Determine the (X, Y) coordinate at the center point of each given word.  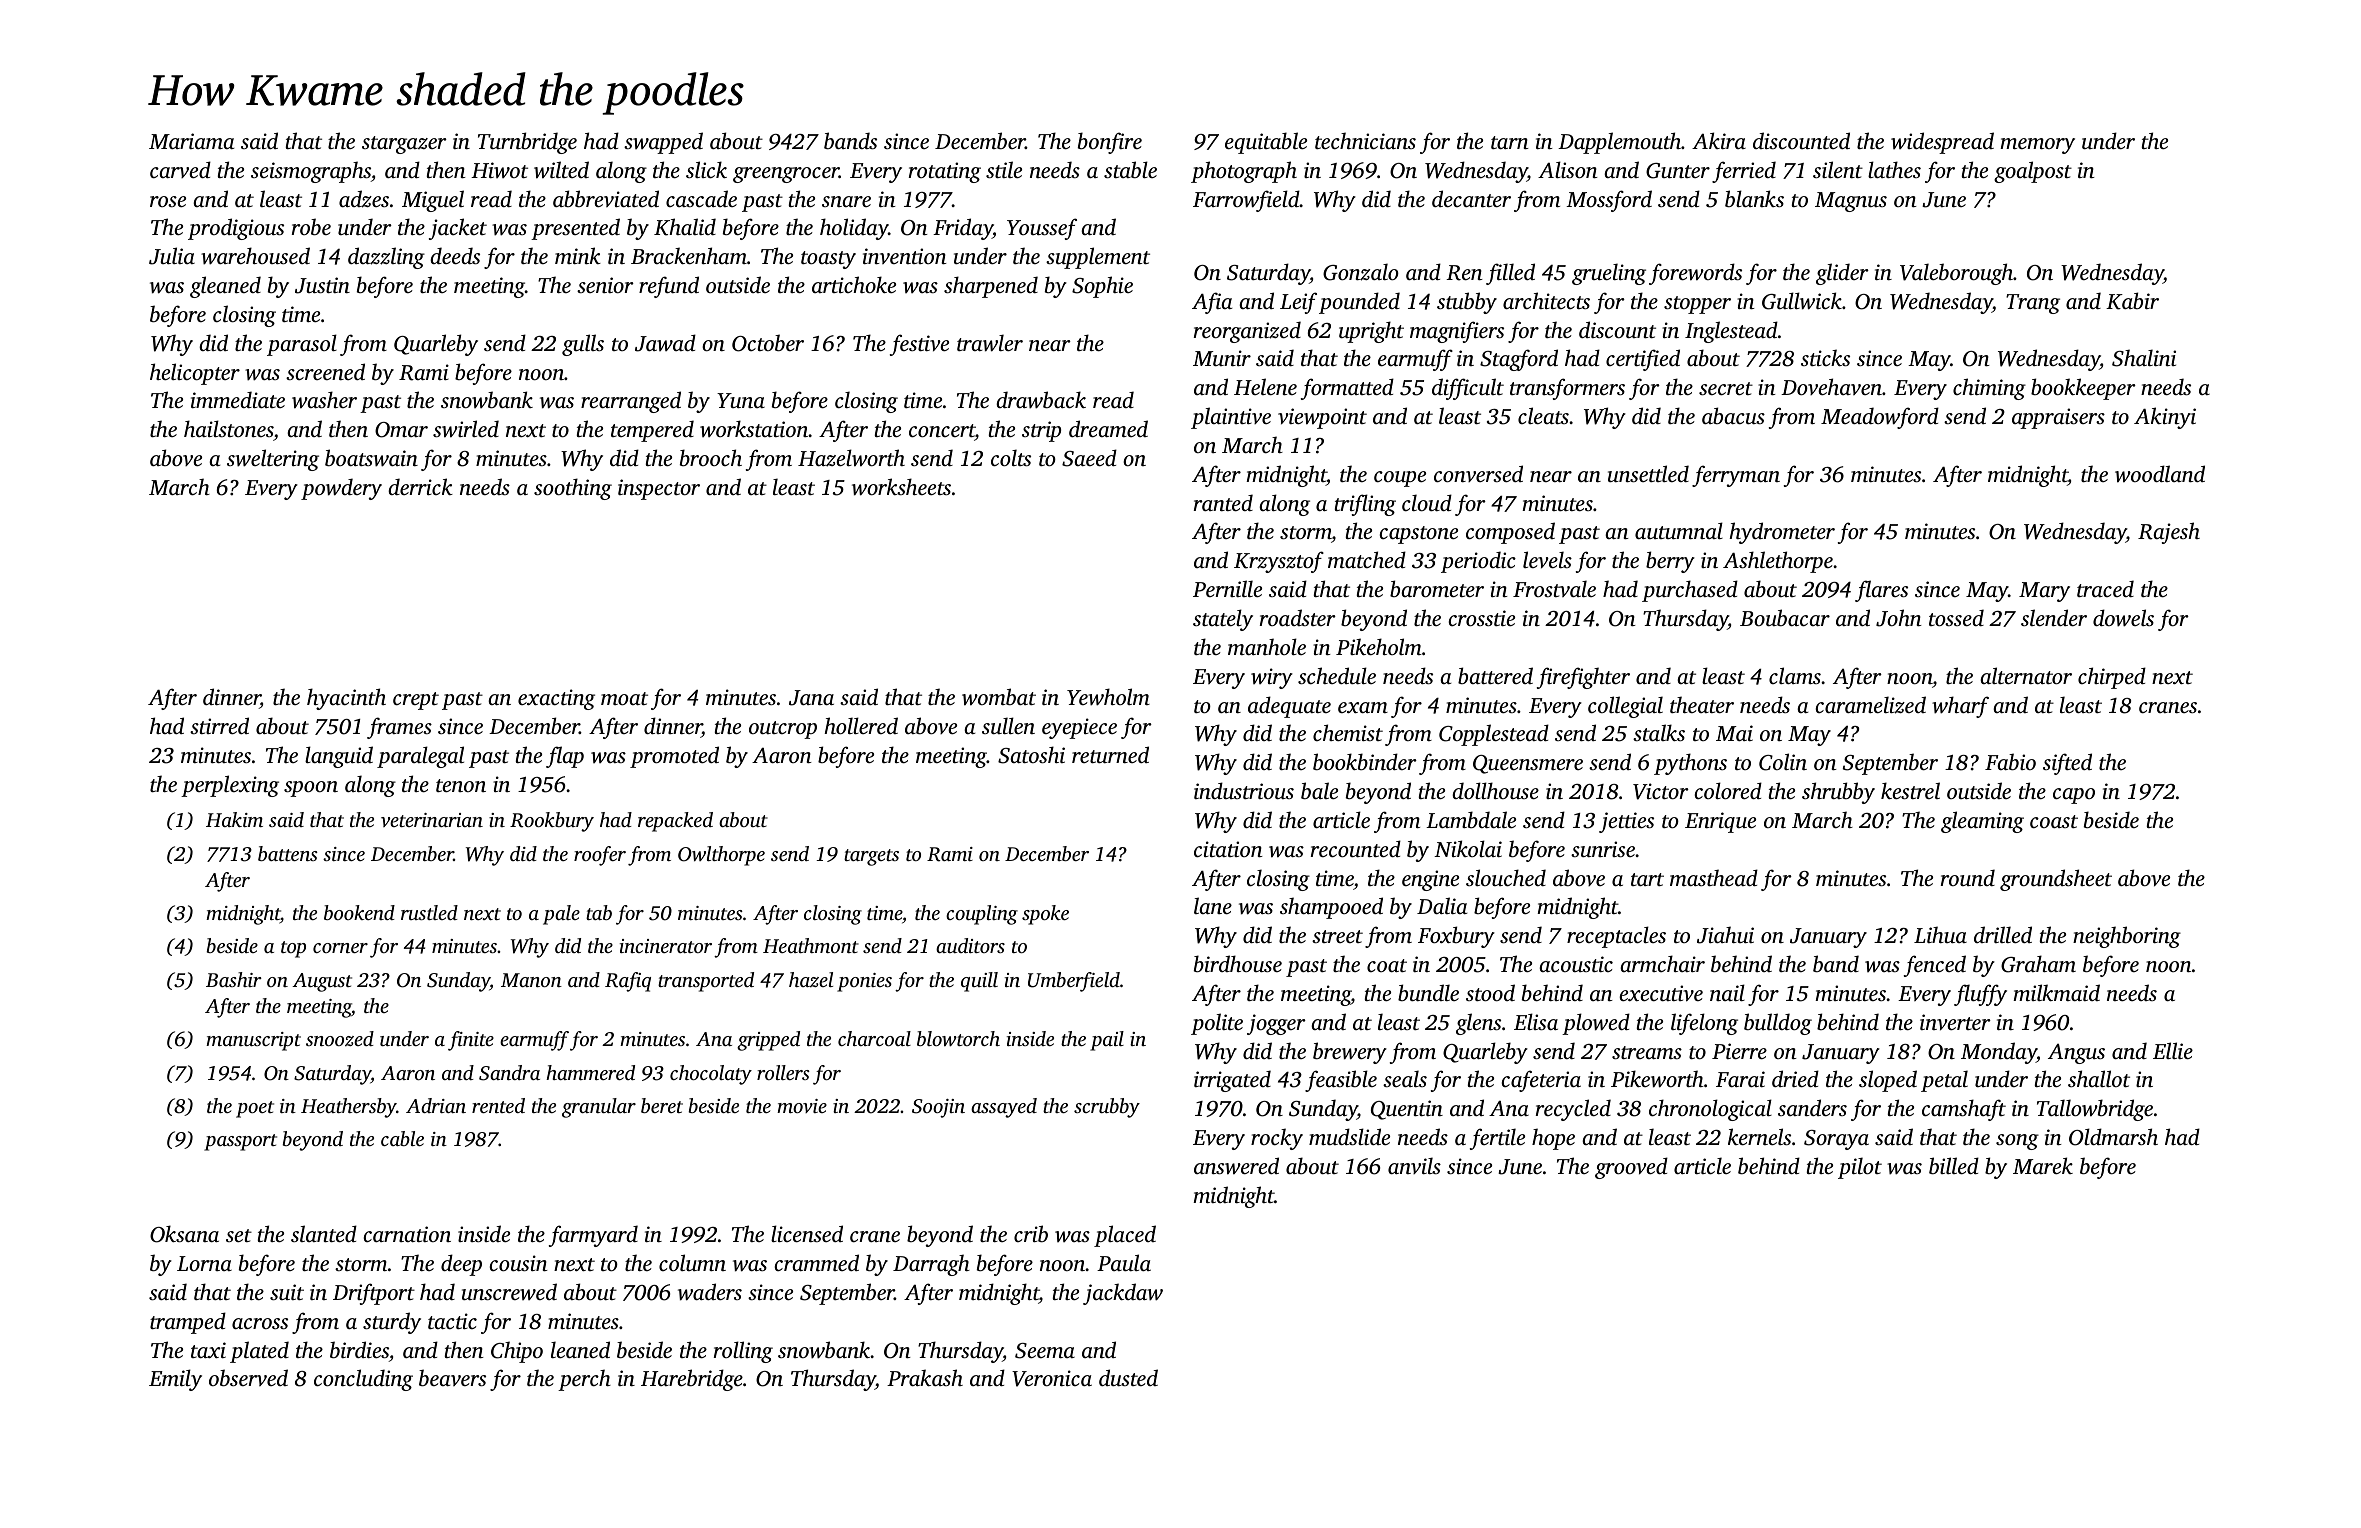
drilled (2003, 934)
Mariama (191, 141)
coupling (982, 915)
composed (1510, 533)
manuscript (253, 1041)
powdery (341, 489)
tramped (188, 1323)
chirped (2112, 678)
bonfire (1110, 143)
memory (2037, 146)
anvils (1414, 1165)
